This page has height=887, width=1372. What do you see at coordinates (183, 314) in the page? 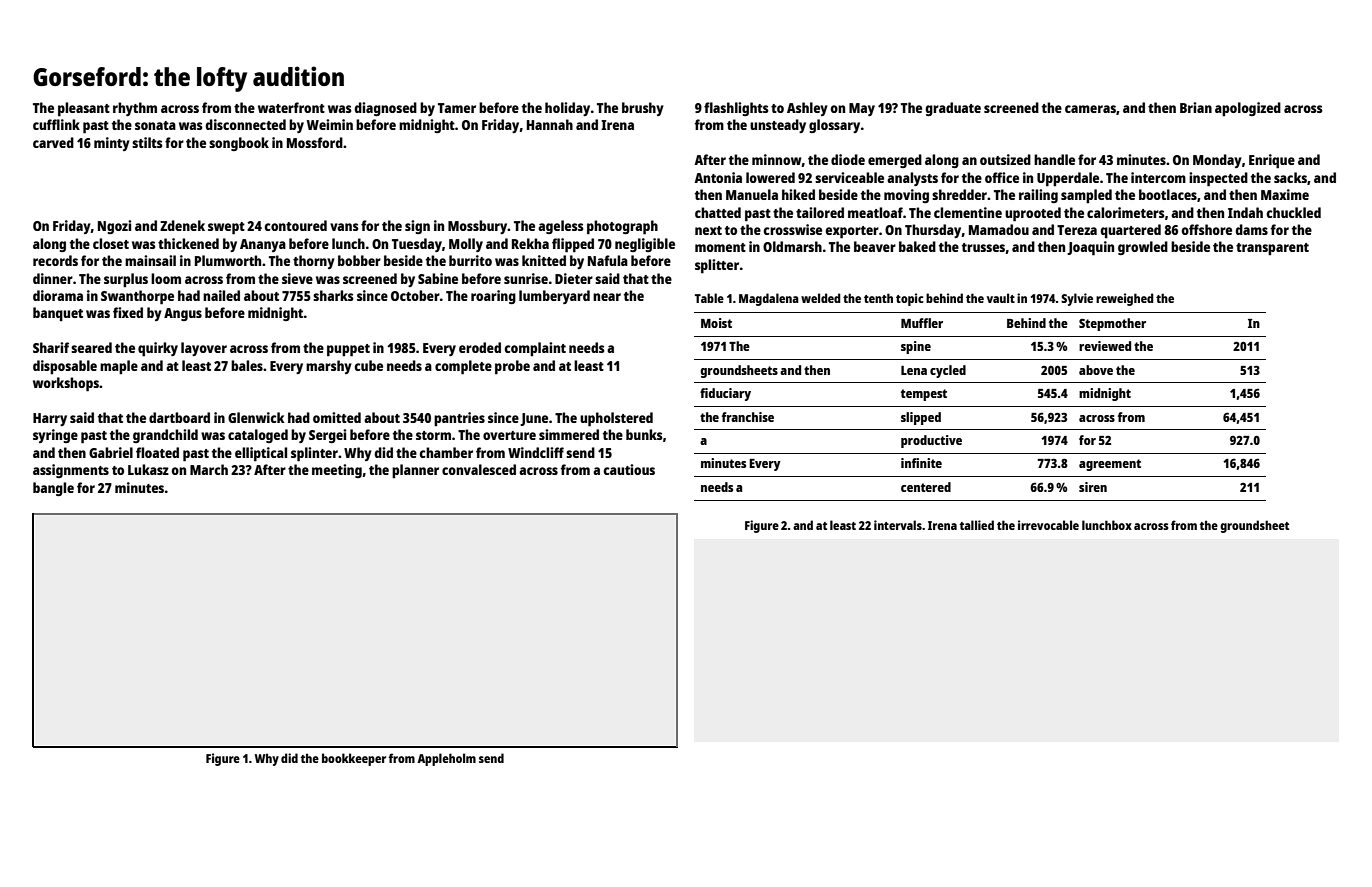
I see `Angus` at bounding box center [183, 314].
